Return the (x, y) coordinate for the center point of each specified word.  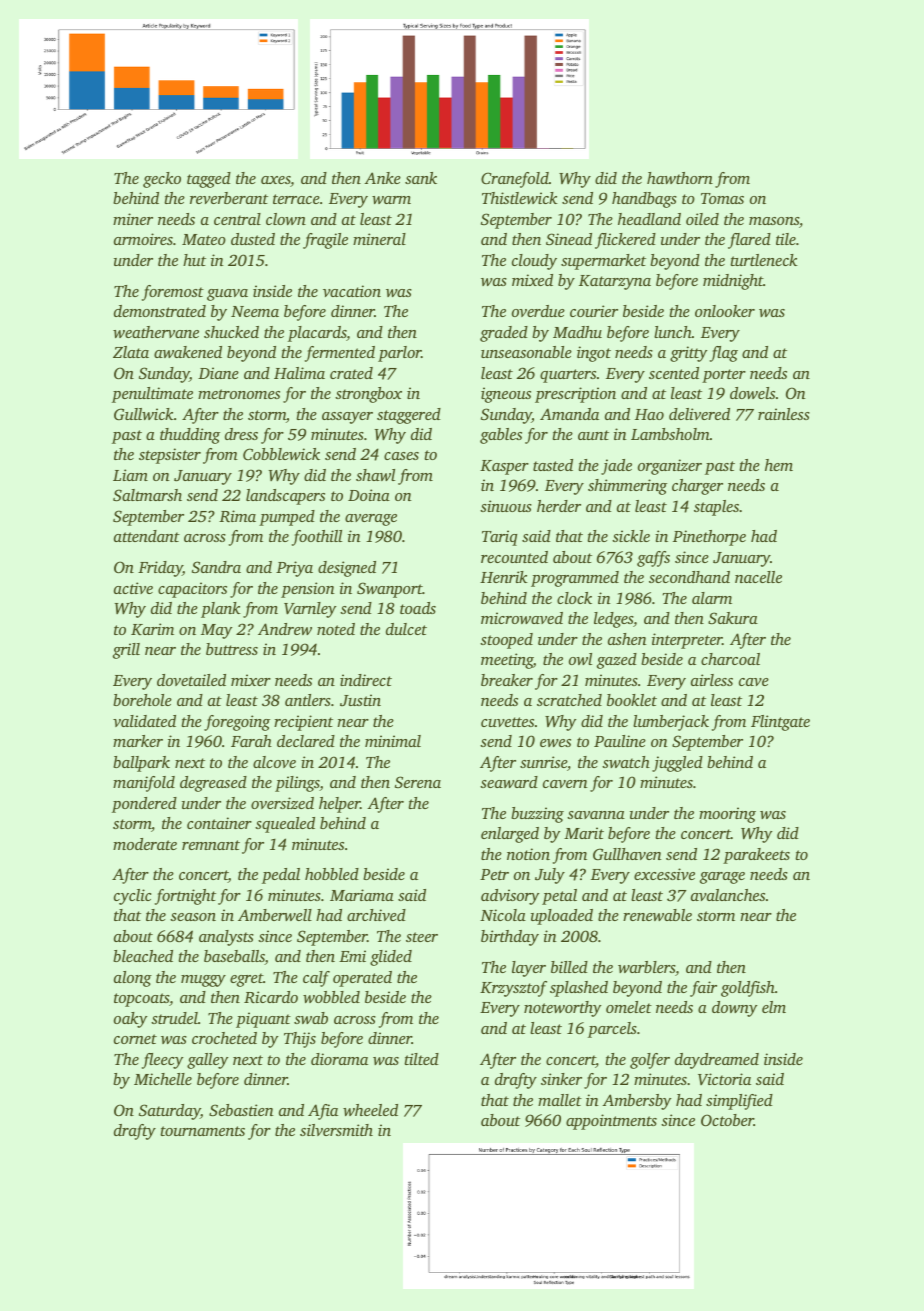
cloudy (534, 262)
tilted (422, 1059)
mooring (727, 815)
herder (559, 506)
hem (779, 465)
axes (276, 181)
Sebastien (241, 1110)
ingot (594, 354)
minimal (393, 741)
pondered (144, 805)
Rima (237, 516)
